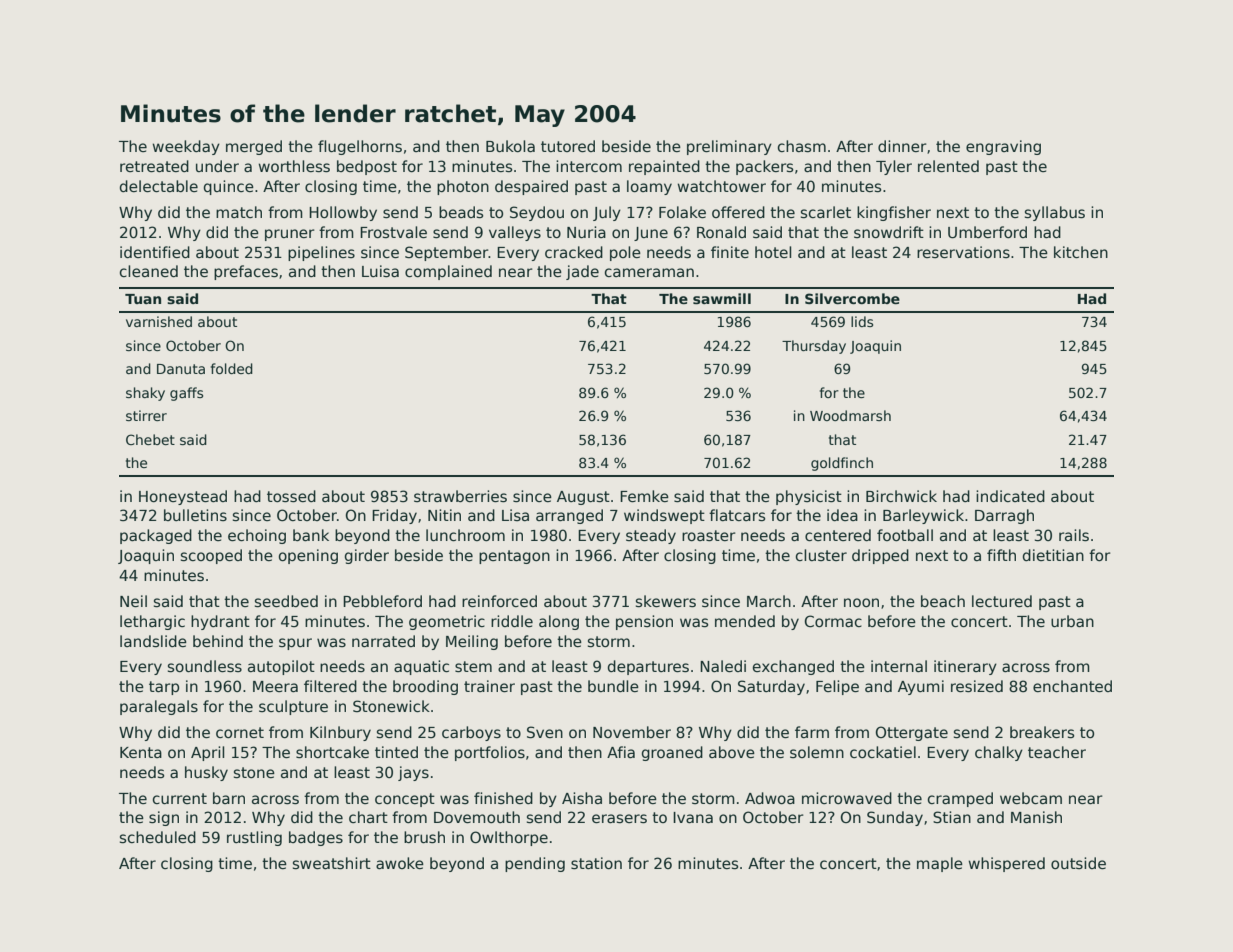 The image size is (1233, 952). I want to click on scheduled, so click(158, 837).
